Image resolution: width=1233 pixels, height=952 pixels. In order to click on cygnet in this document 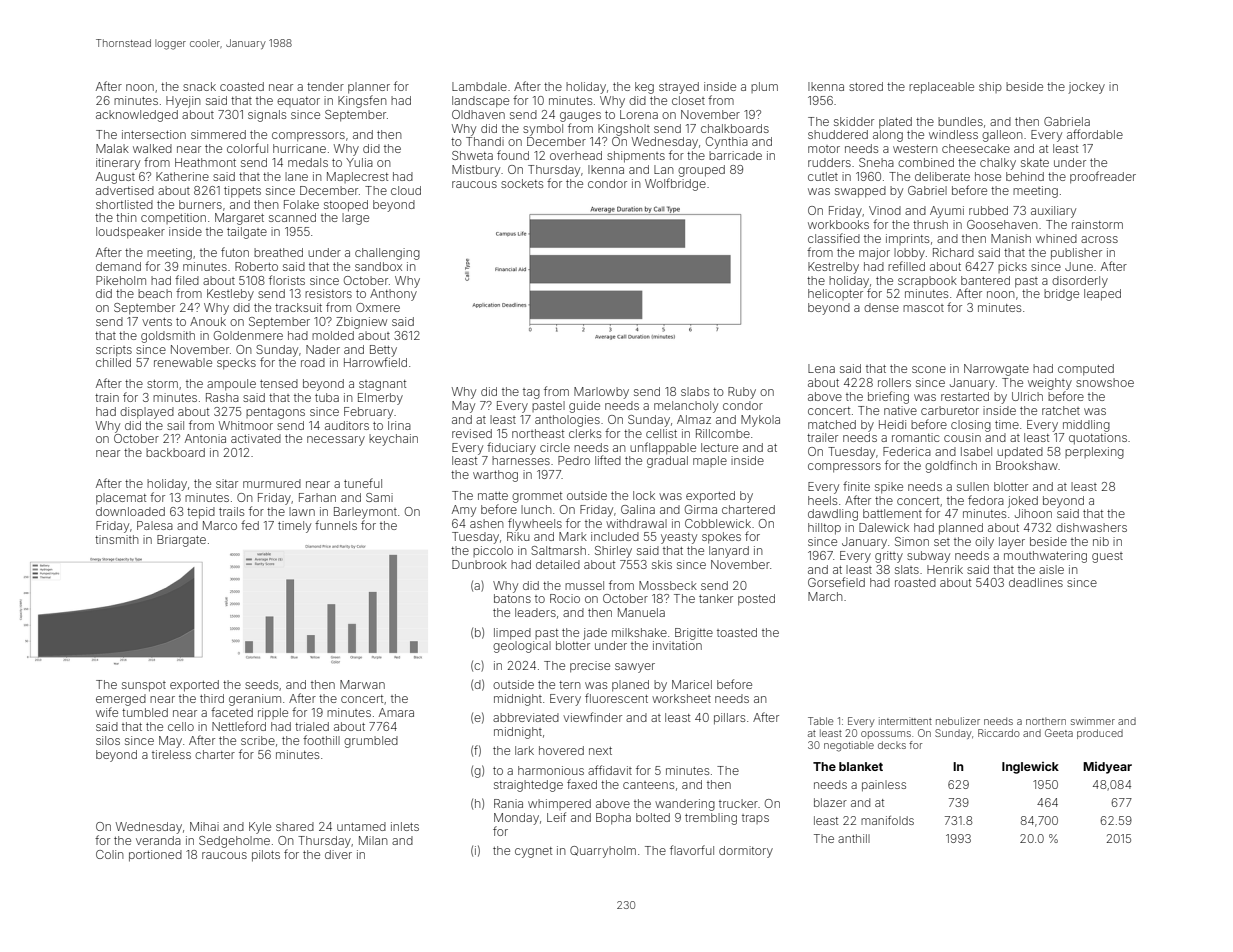, I will do `click(533, 852)`.
